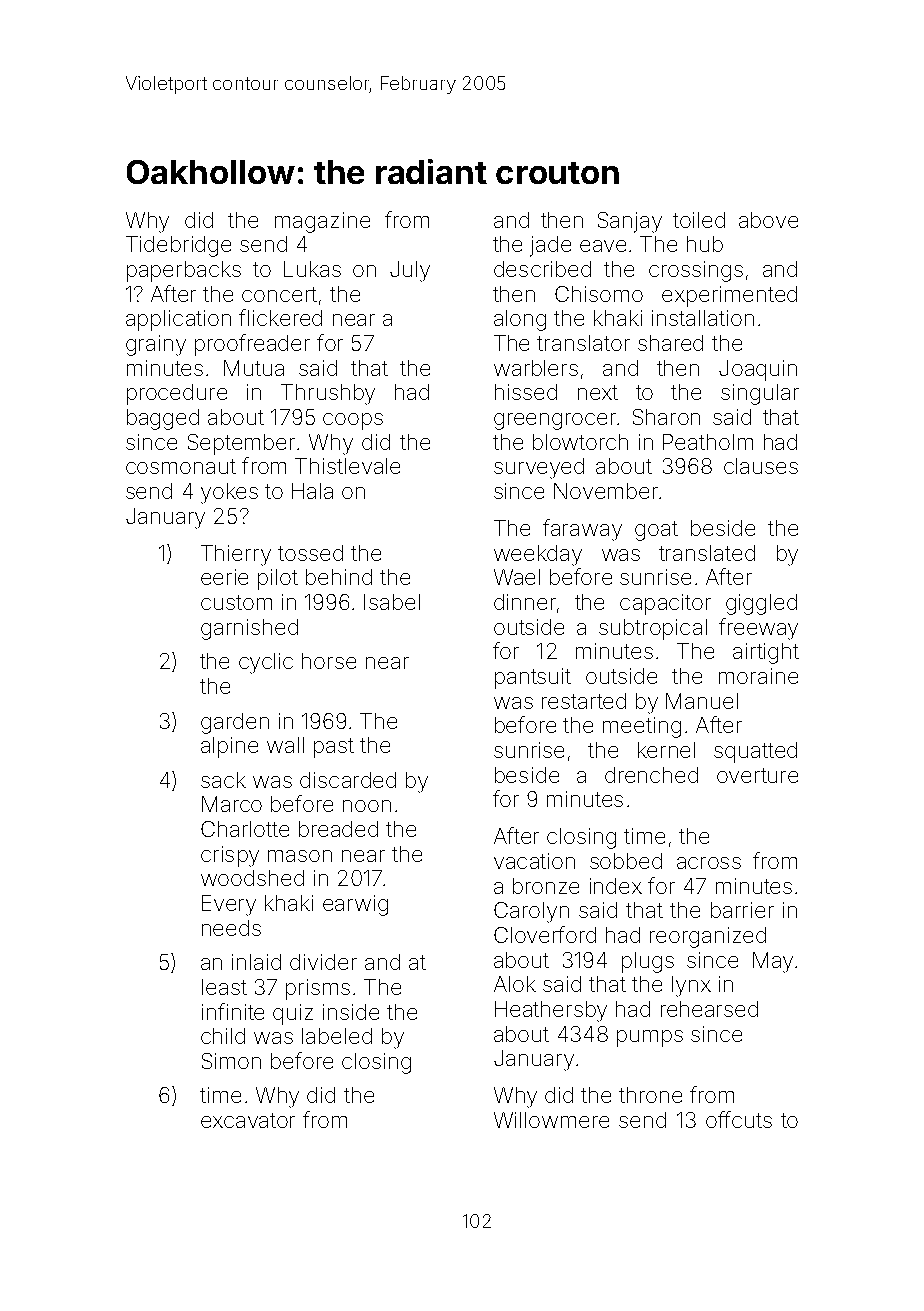 The width and height of the image is (924, 1311). What do you see at coordinates (248, 1120) in the image?
I see `excavator` at bounding box center [248, 1120].
